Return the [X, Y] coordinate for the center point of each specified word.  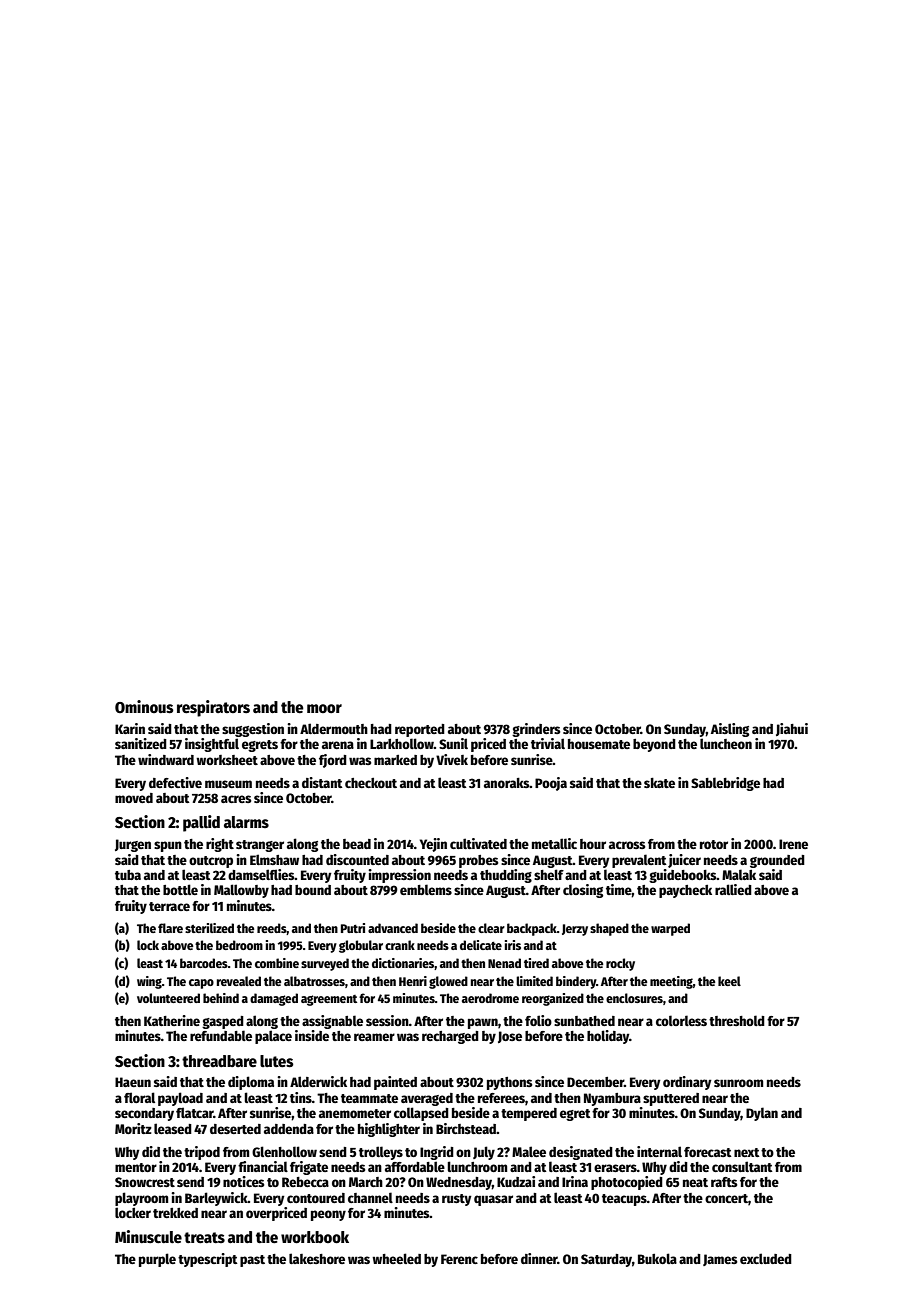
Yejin [433, 845]
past [252, 1261]
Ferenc [459, 1259]
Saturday [606, 1260]
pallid [201, 823]
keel [729, 981]
